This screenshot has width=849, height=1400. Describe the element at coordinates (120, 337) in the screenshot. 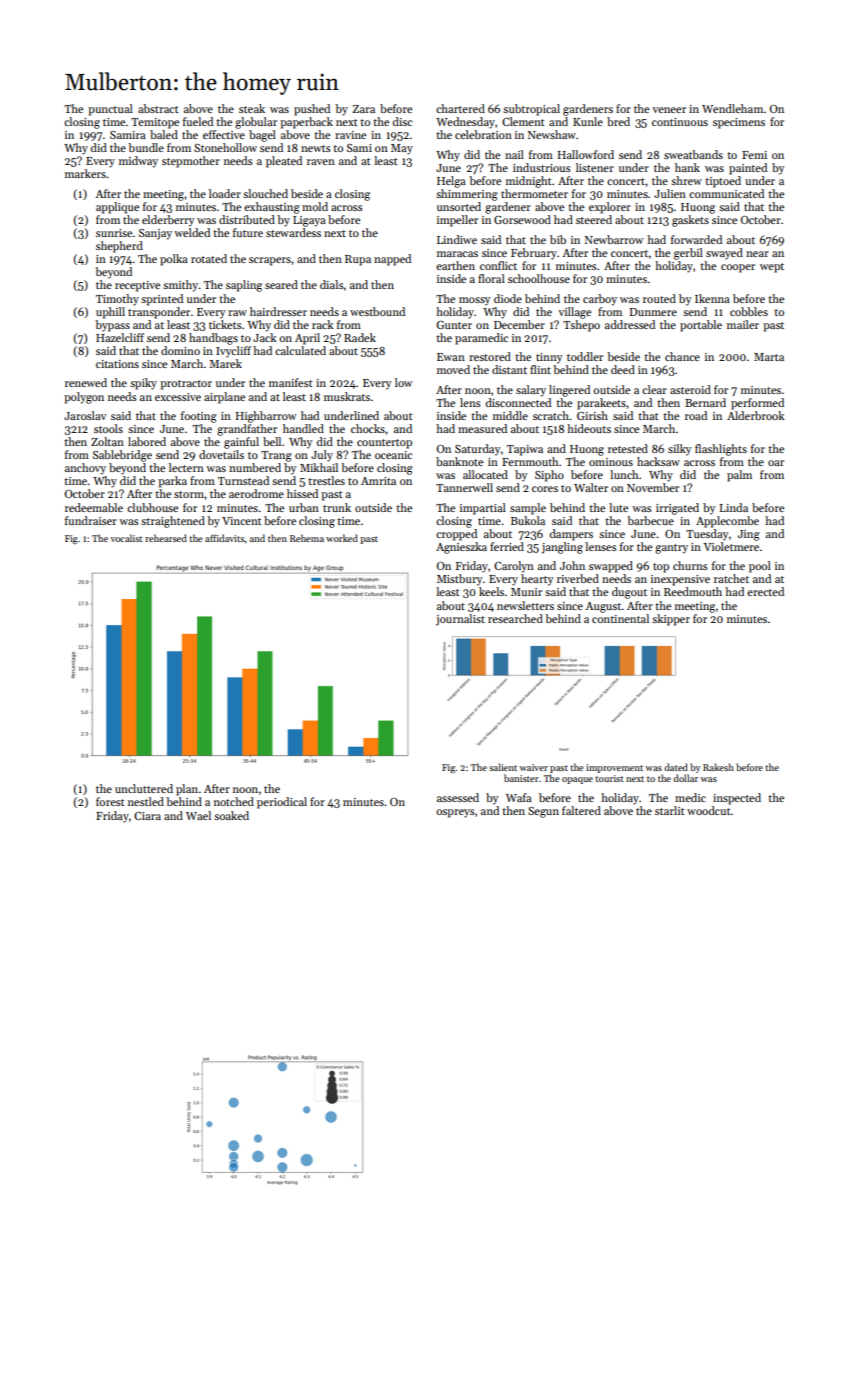

I see `Hazelcliff` at that location.
